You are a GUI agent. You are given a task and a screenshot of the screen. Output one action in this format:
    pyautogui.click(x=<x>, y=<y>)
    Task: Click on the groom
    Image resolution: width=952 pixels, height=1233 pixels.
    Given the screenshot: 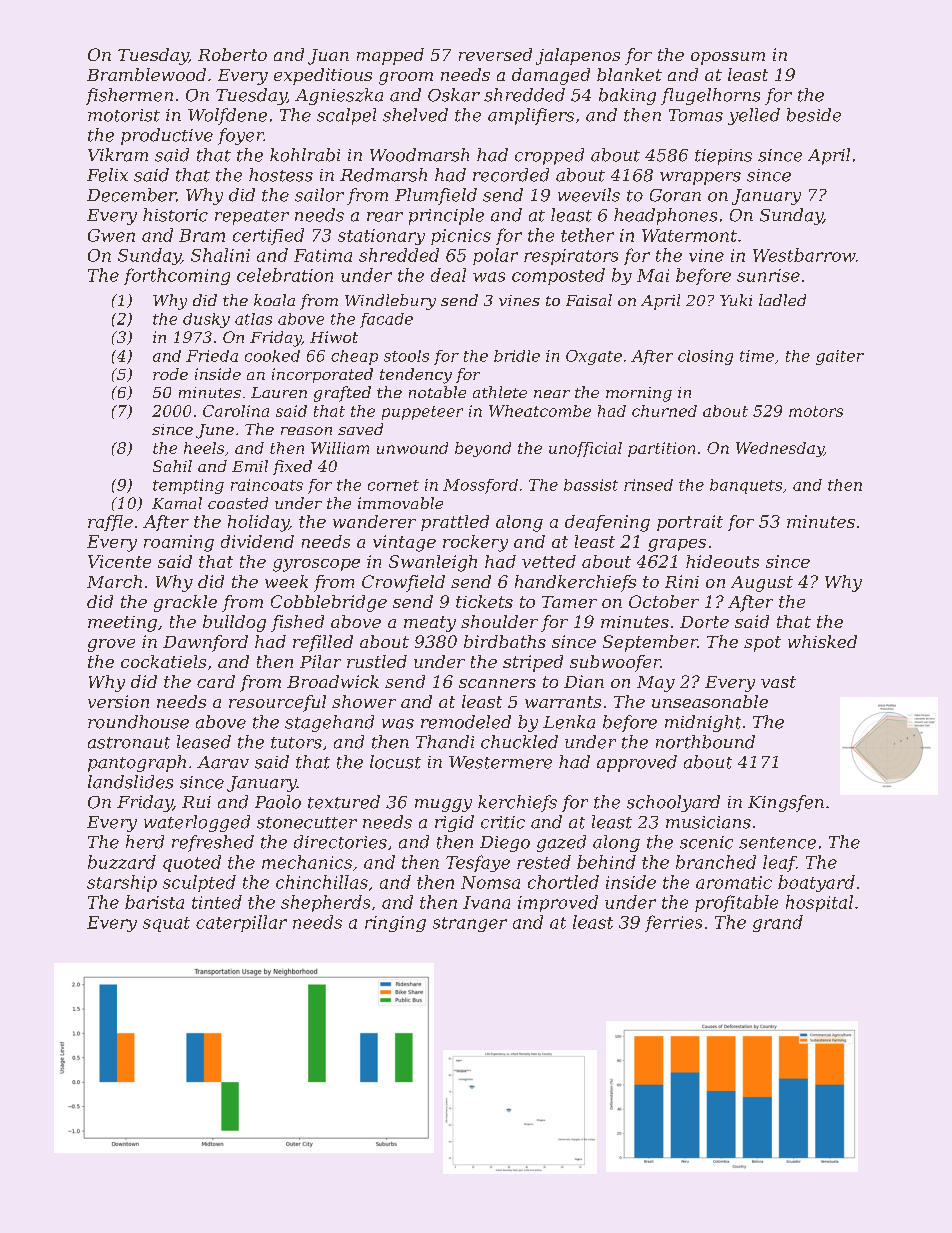 What is the action you would take?
    pyautogui.click(x=406, y=78)
